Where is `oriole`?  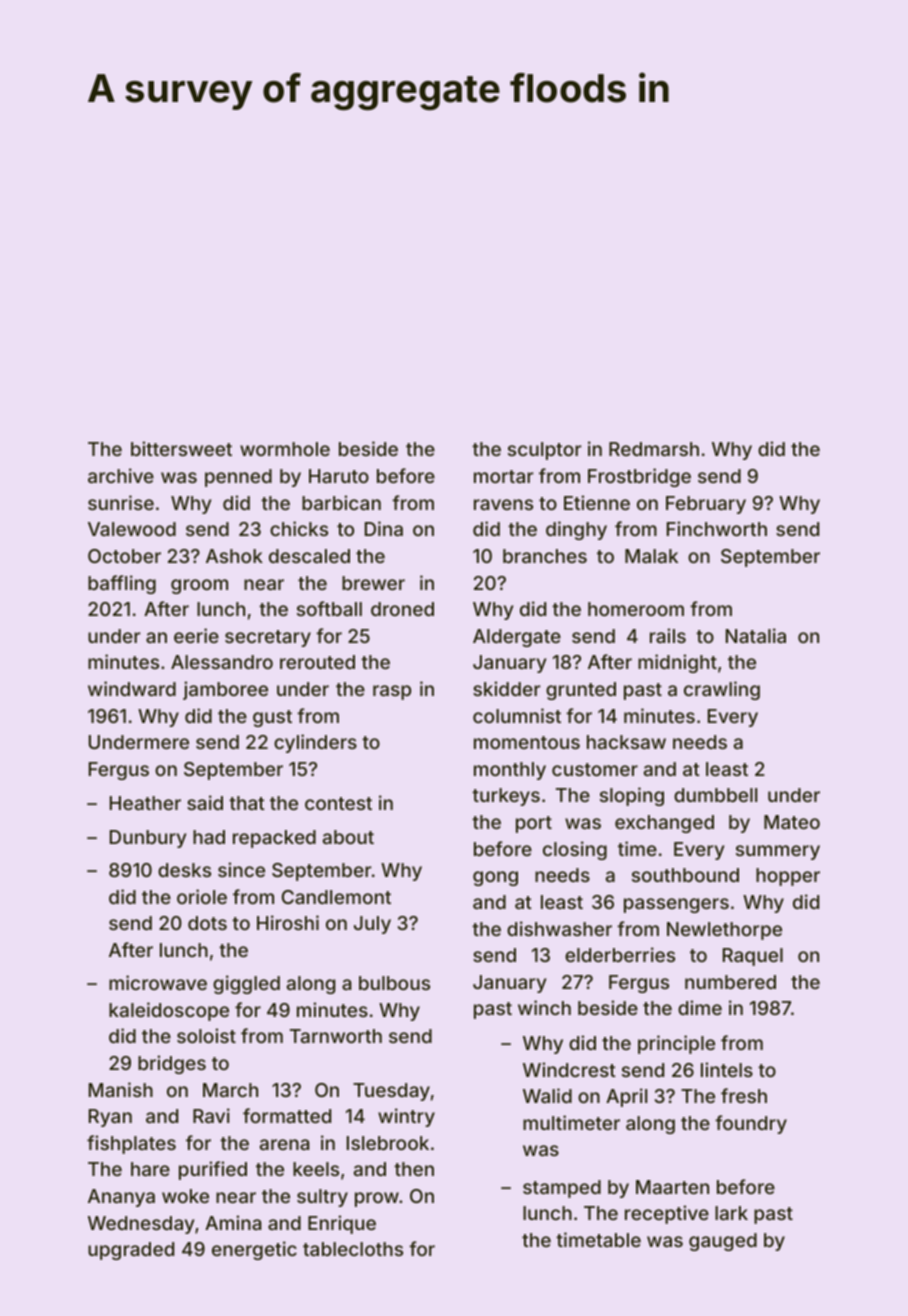
oriole is located at coordinates (202, 896).
